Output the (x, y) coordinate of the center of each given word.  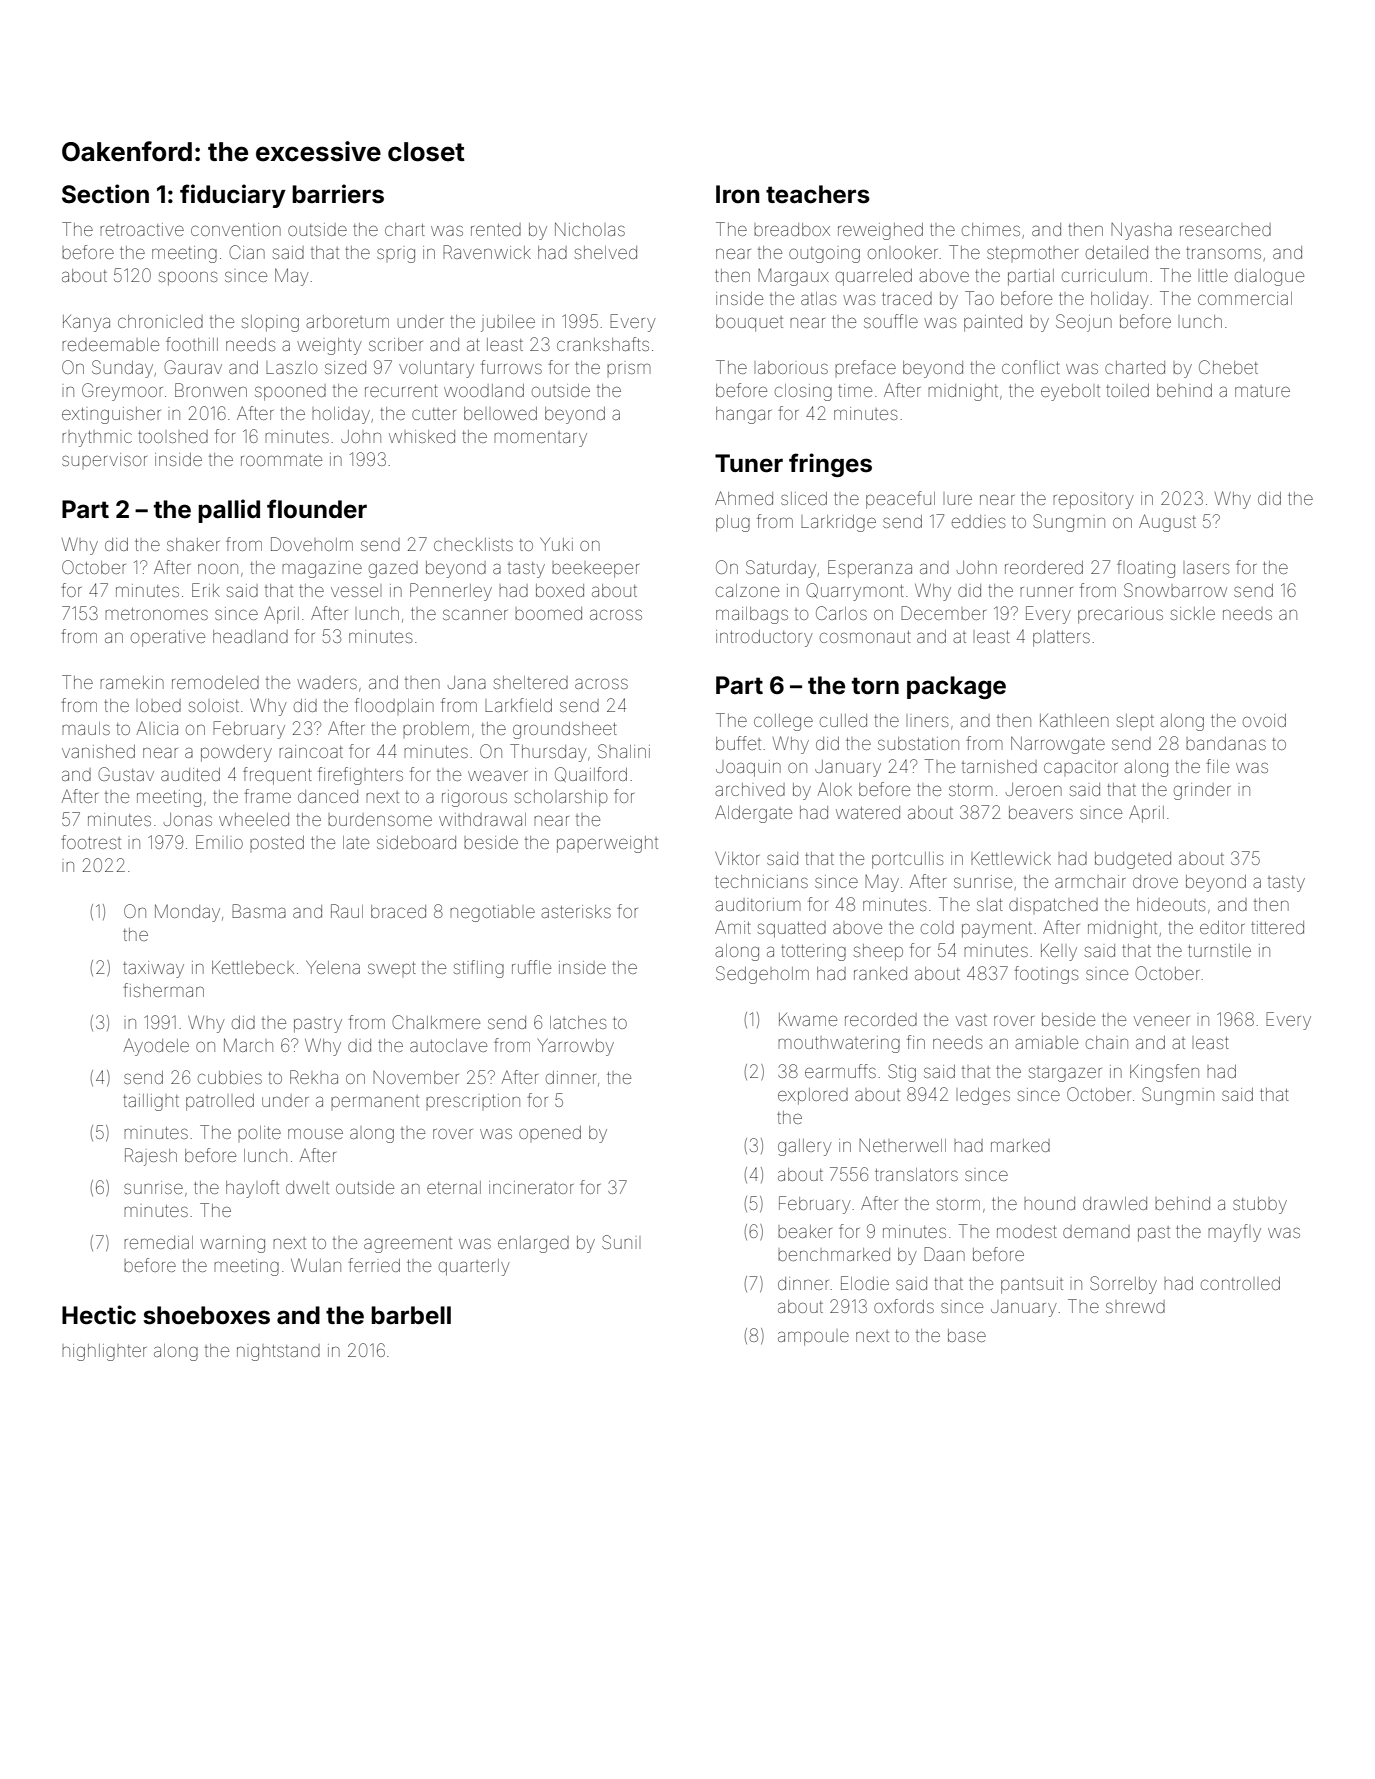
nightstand (278, 1352)
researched (1225, 229)
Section (105, 194)
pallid (229, 511)
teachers (818, 194)
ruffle (531, 967)
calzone (747, 590)
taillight (151, 1102)
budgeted (1133, 860)
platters (1061, 638)
